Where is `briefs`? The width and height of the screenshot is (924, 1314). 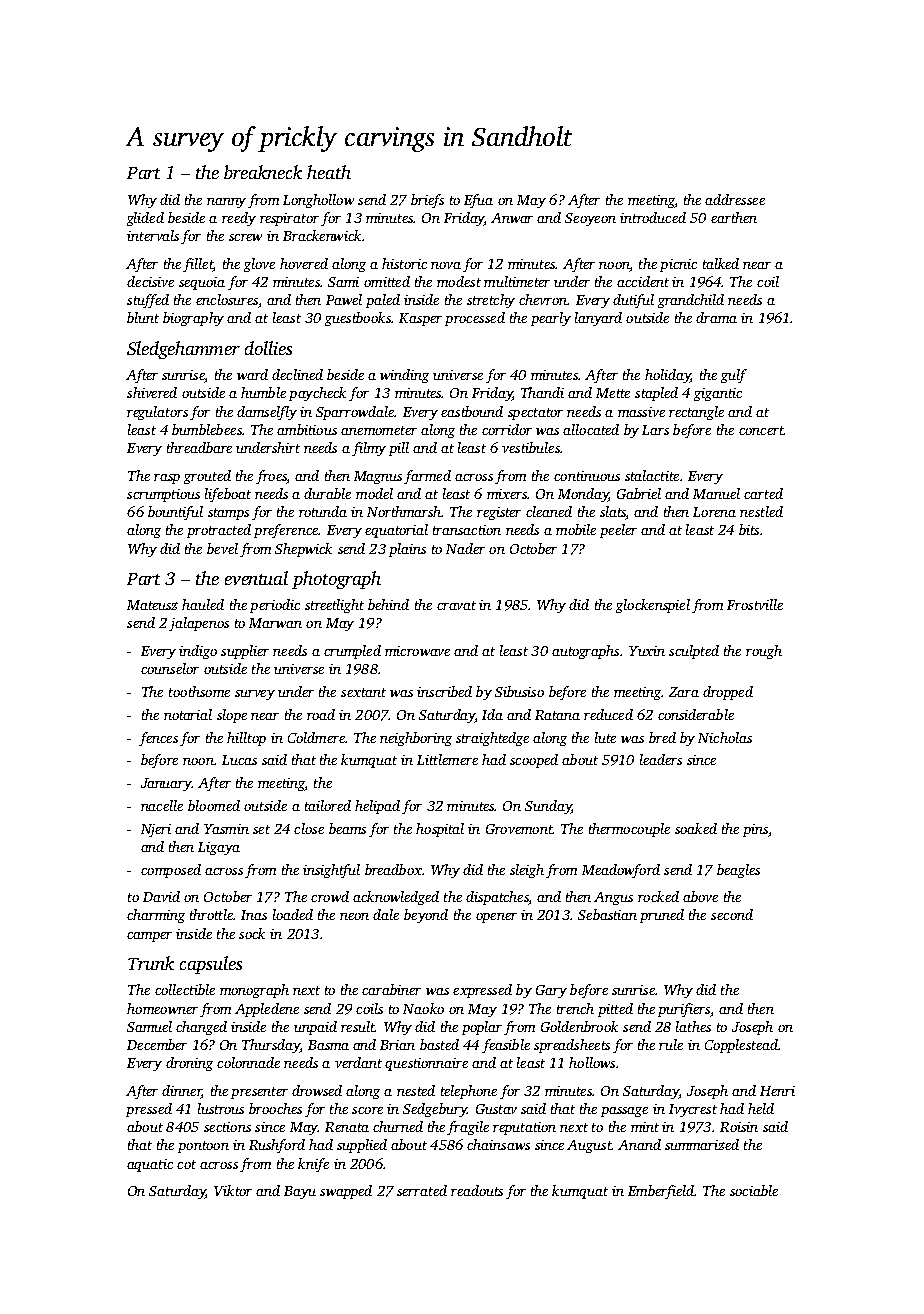 briefs is located at coordinates (427, 201).
